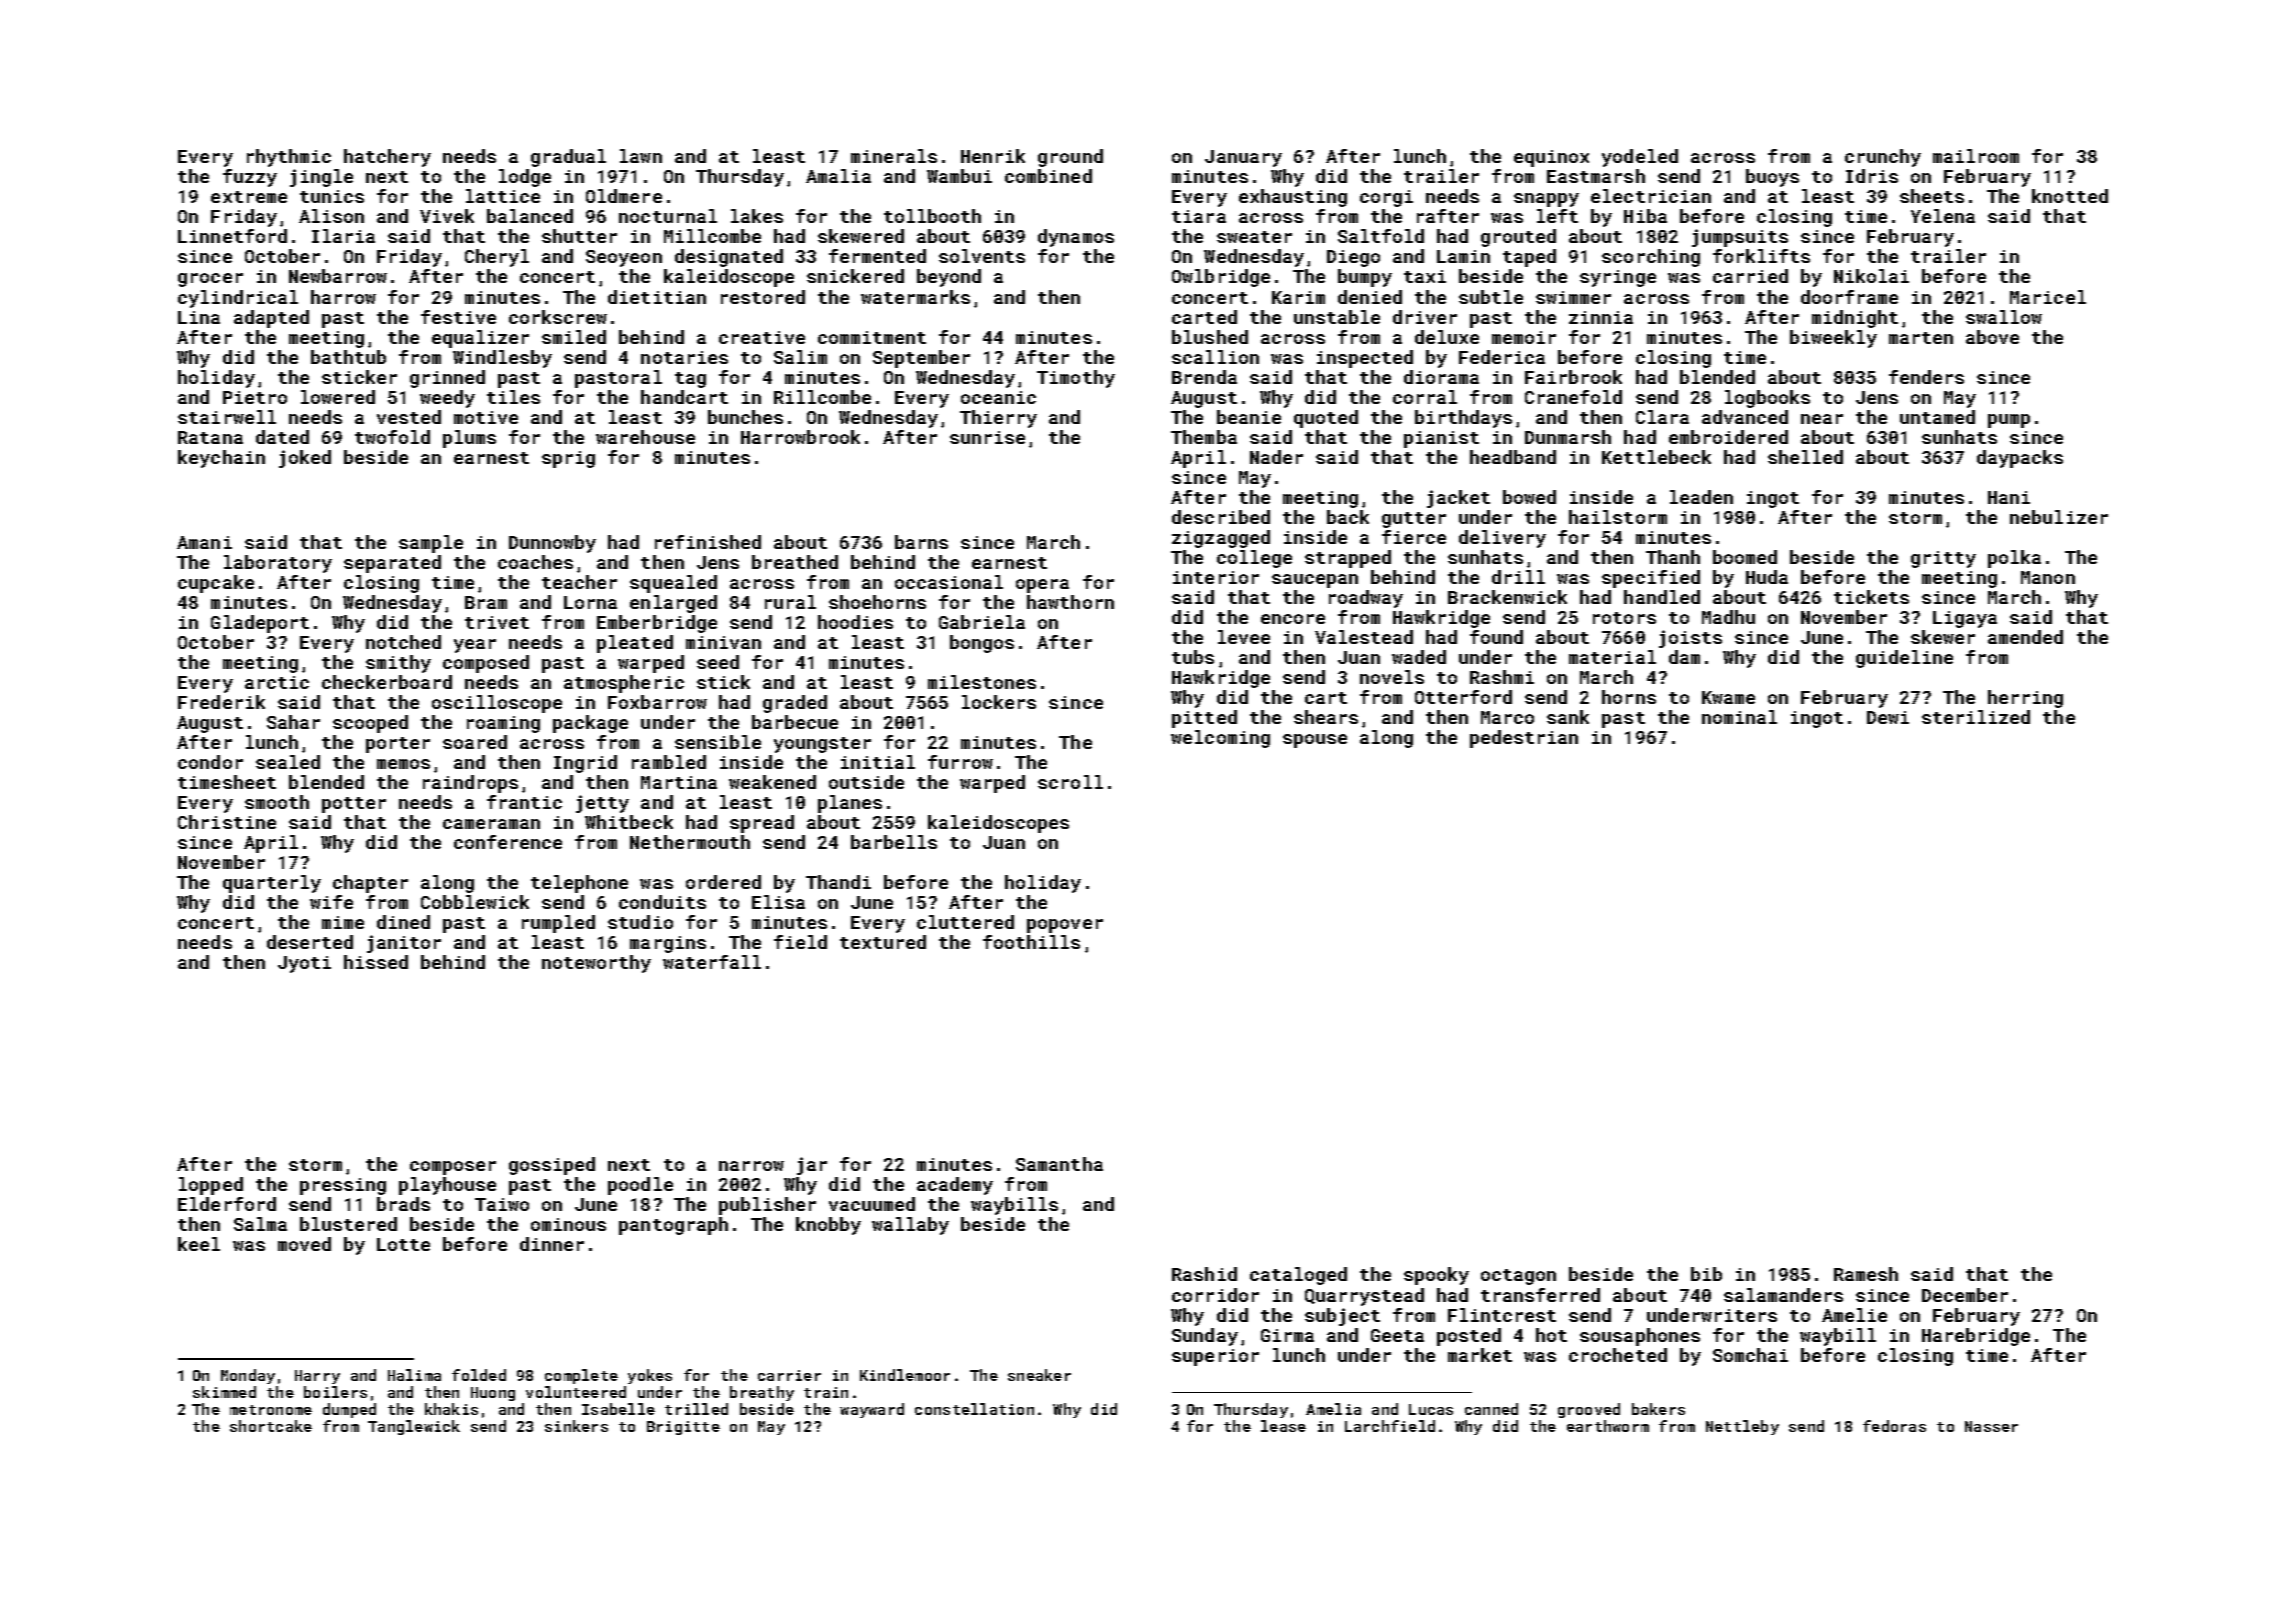  I want to click on Karim, so click(1298, 297).
